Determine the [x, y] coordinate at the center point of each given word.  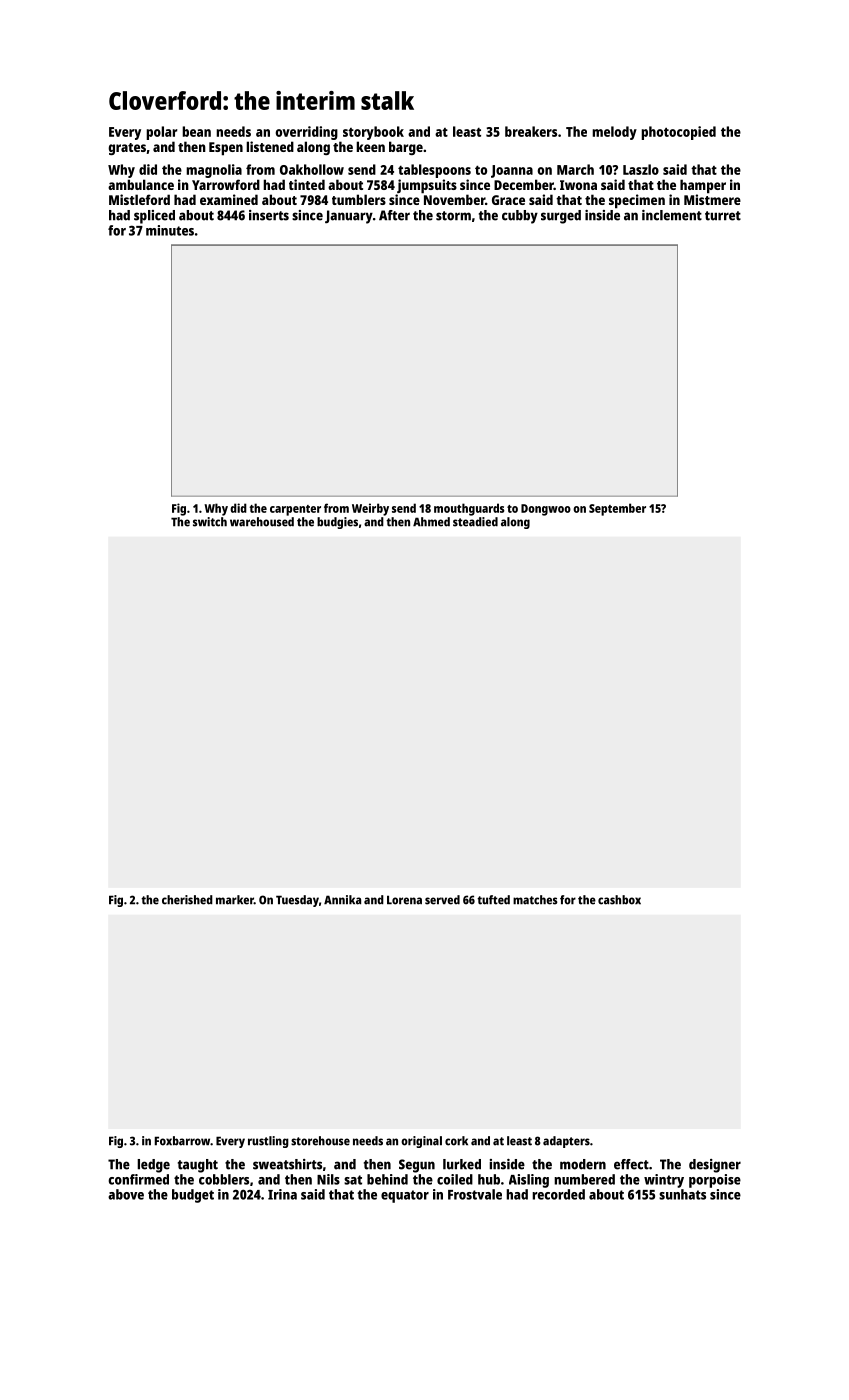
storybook [373, 133]
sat [353, 1180]
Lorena [404, 900]
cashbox [619, 900]
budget [193, 1196]
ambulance [141, 184]
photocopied [678, 133]
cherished [187, 900]
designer [715, 1166]
